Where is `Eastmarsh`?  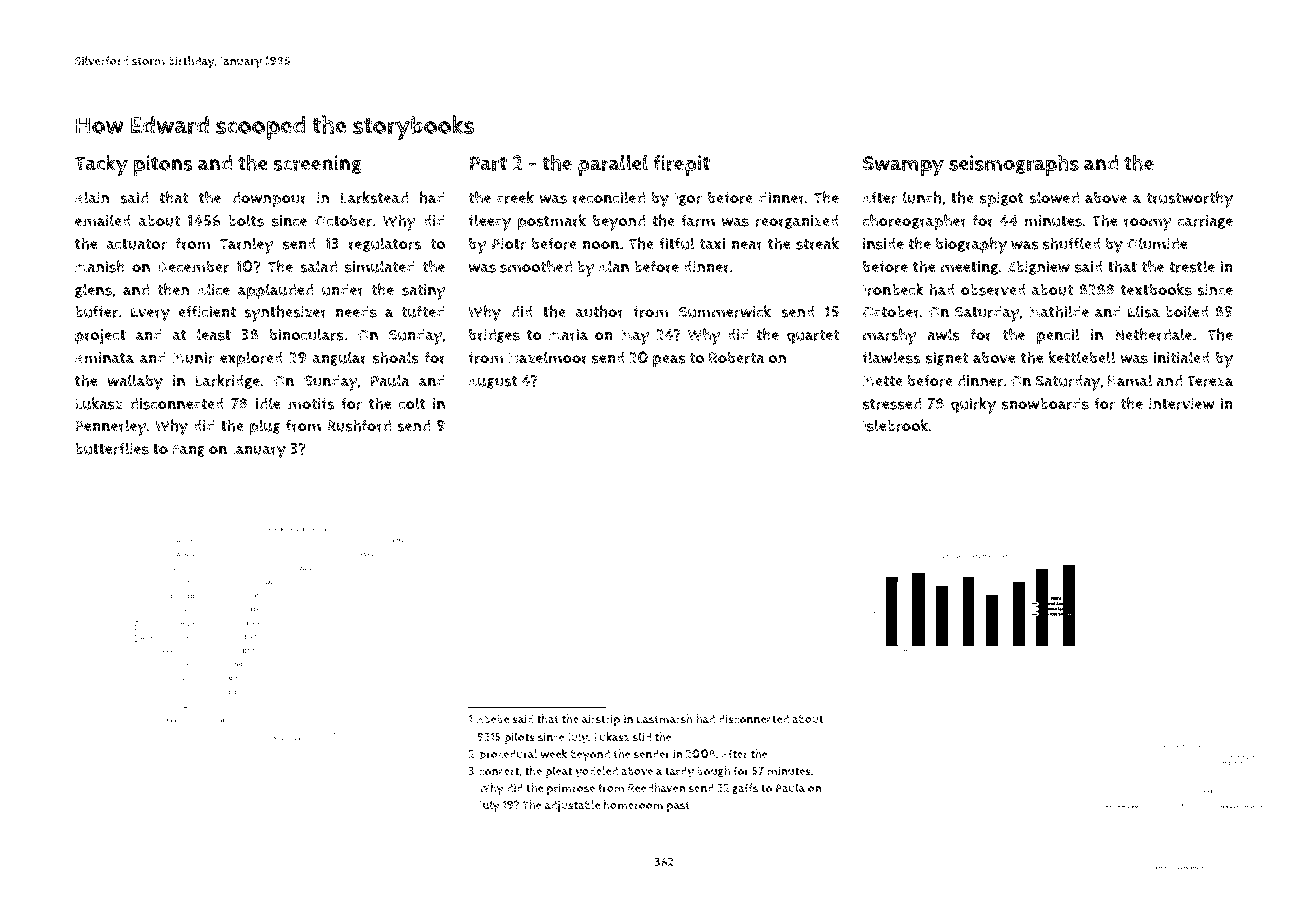 Eastmarsh is located at coordinates (664, 719).
